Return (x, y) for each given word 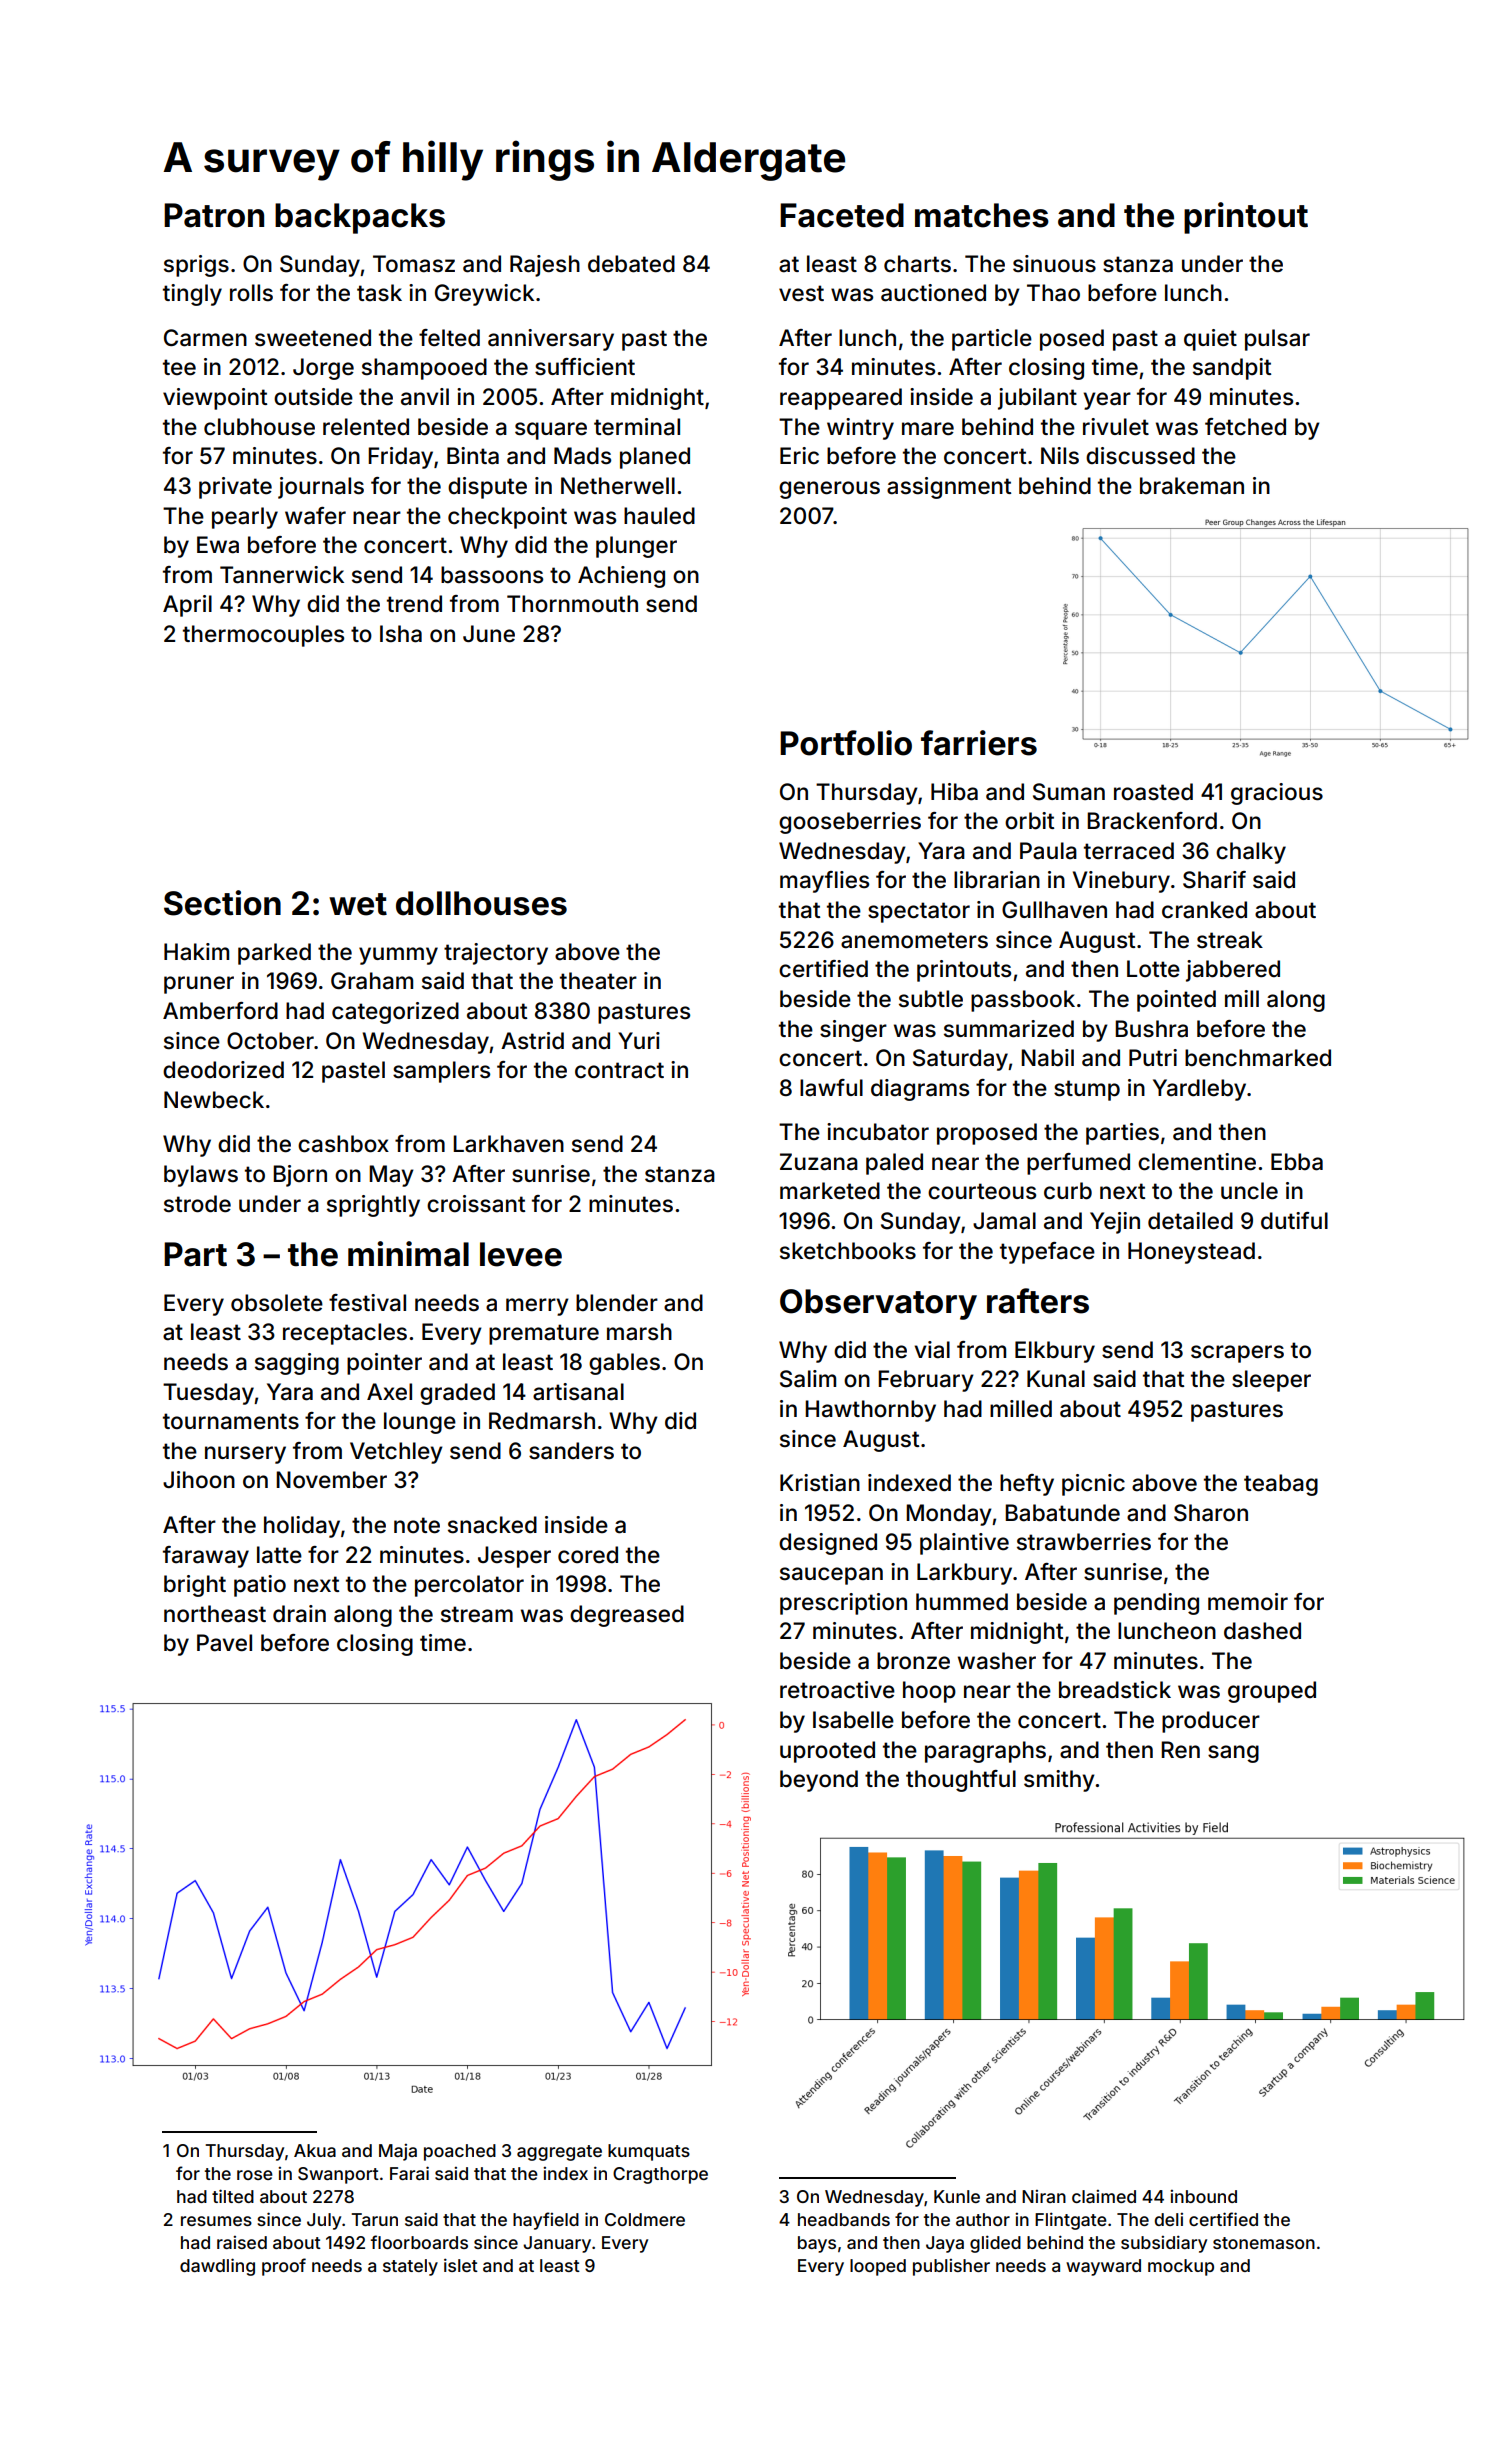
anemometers (914, 940)
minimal (408, 1254)
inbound (1203, 2196)
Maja (398, 2152)
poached (460, 2152)
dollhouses (481, 903)
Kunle (957, 2196)
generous (829, 490)
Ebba (1297, 1162)
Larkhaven (508, 1144)
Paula (1048, 851)
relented (366, 427)
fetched (1245, 427)
